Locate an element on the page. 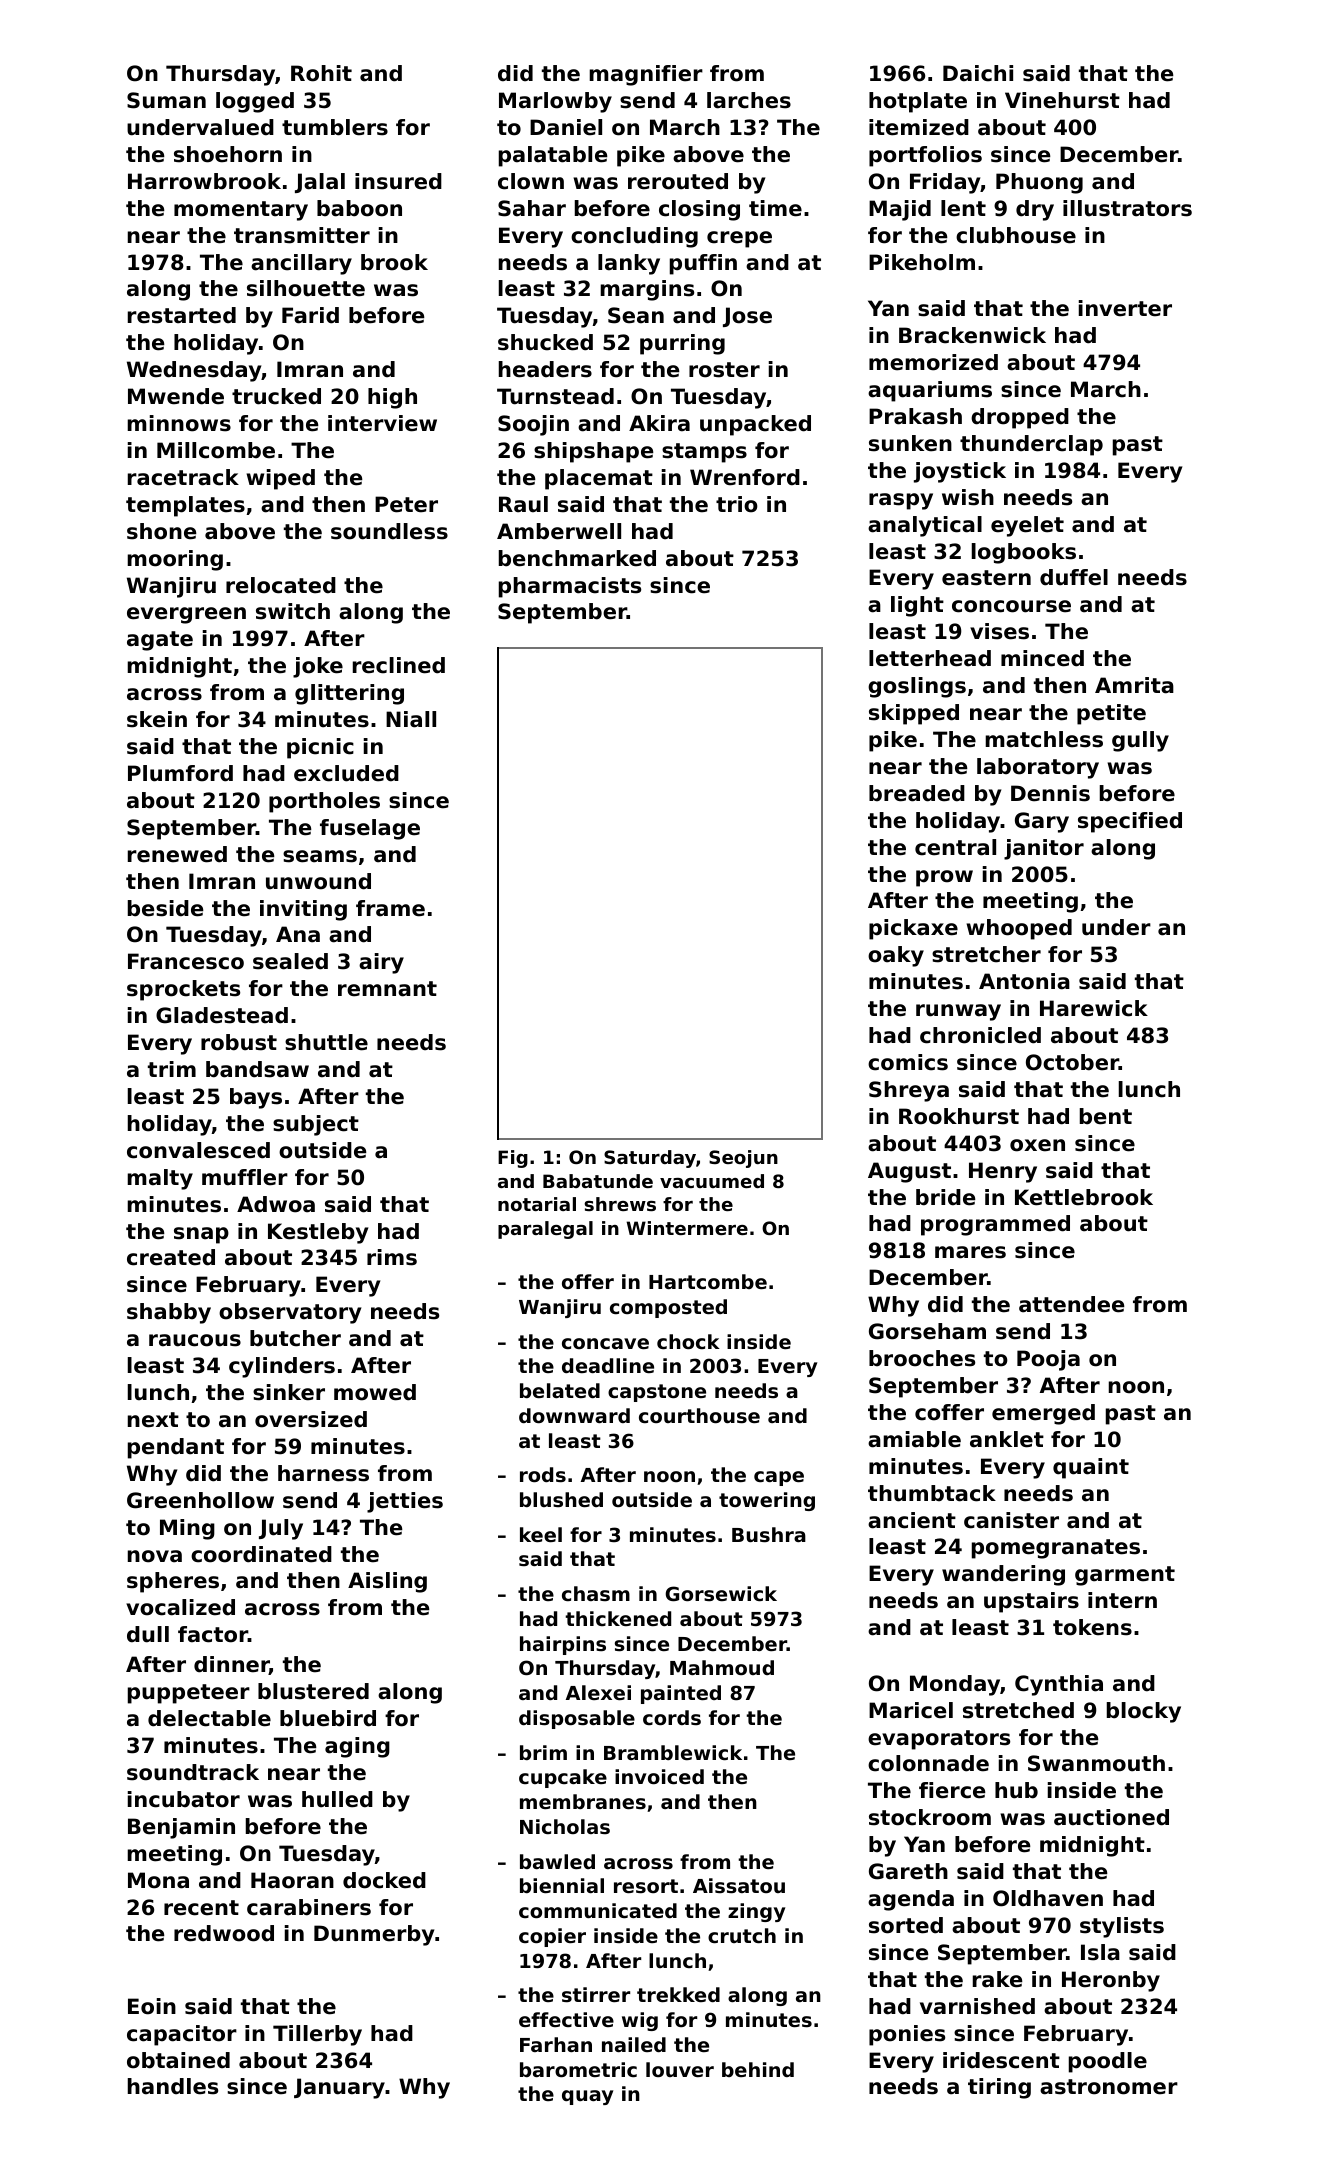  shabby is located at coordinates (169, 1313).
